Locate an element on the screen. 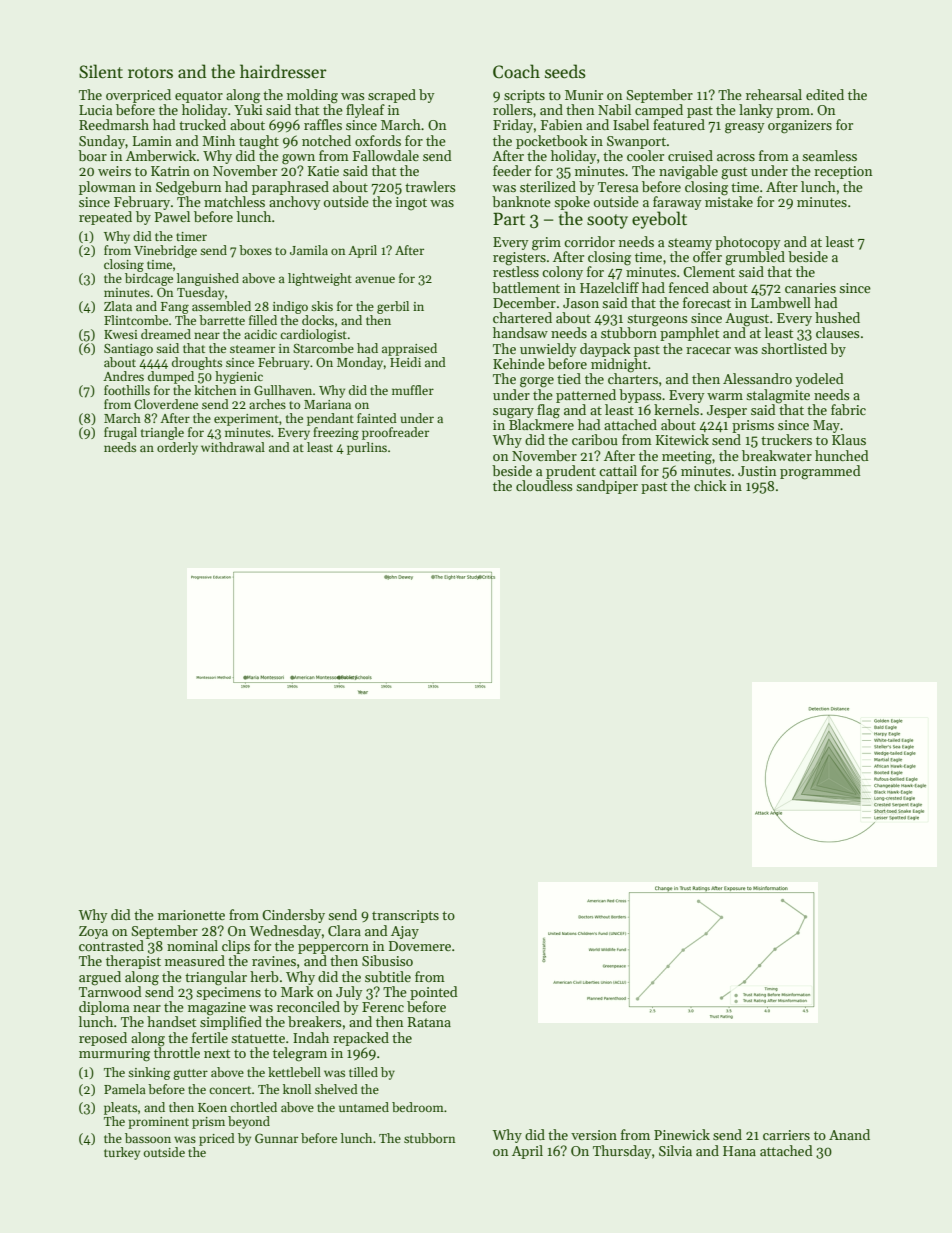  boar is located at coordinates (92, 155).
